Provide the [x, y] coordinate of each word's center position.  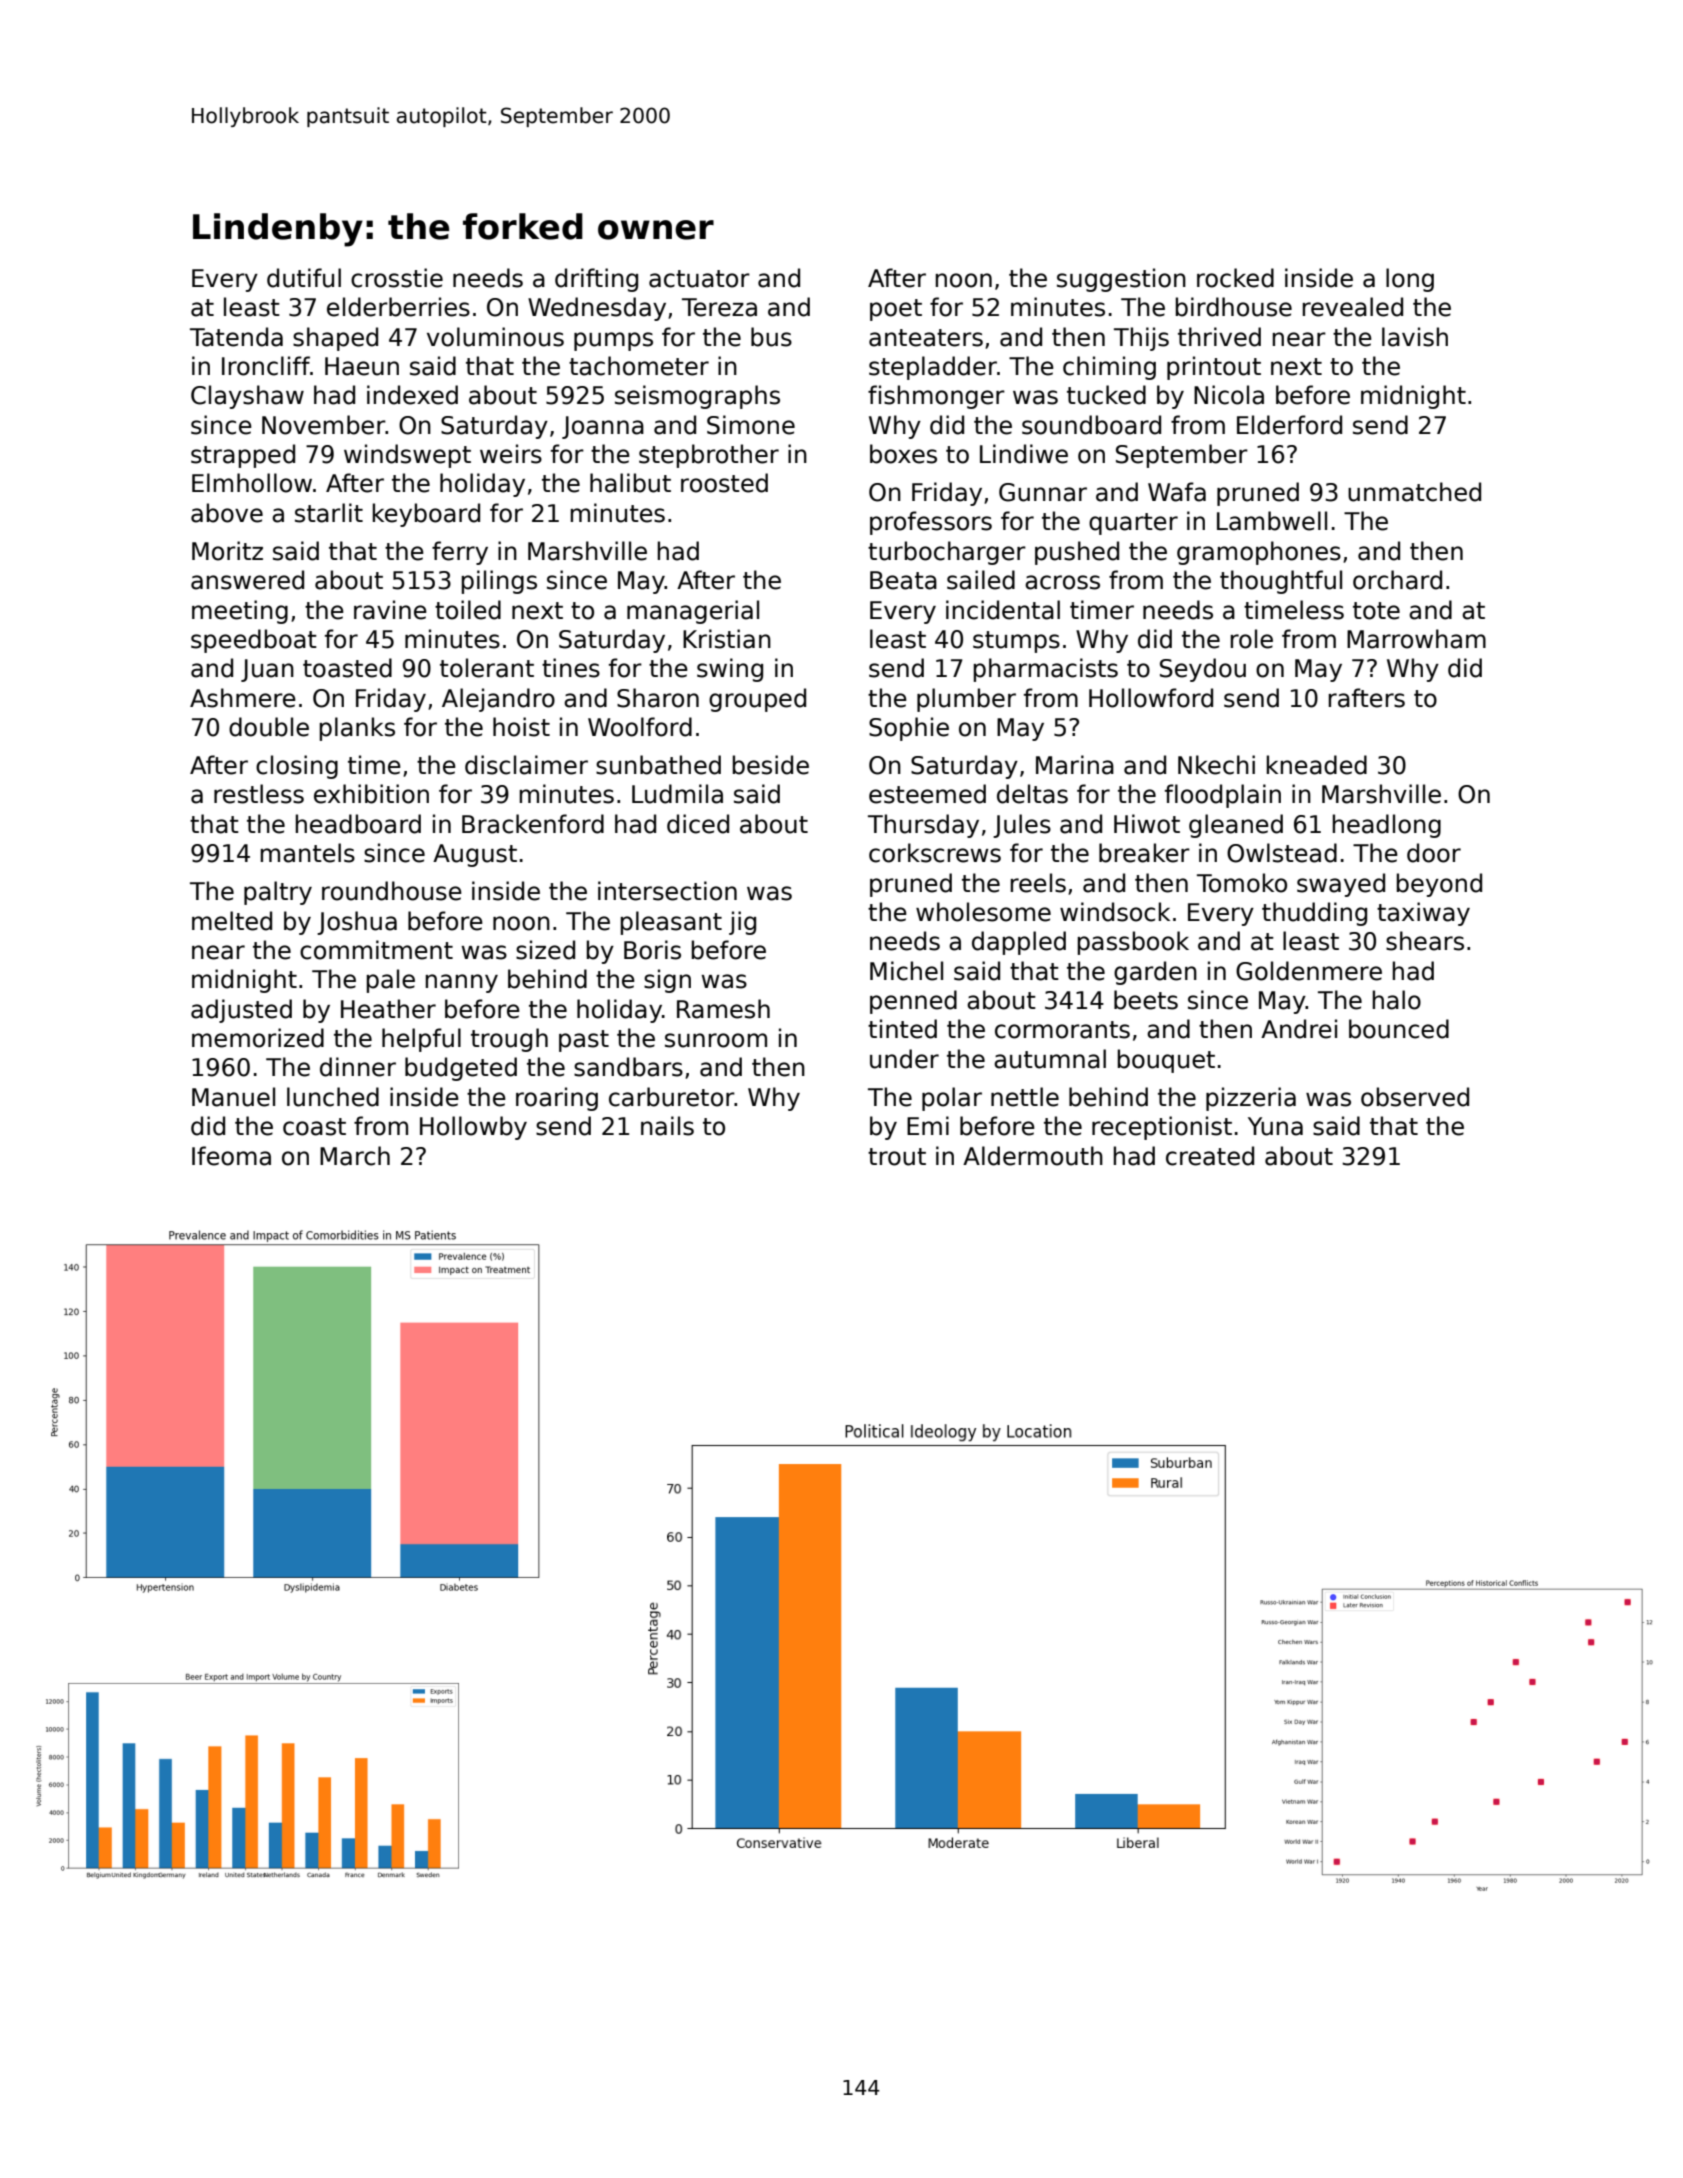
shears [1425, 941]
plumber [966, 700]
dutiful [304, 278]
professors [931, 523]
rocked [1235, 278]
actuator [699, 279]
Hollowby [473, 1128]
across [1062, 582]
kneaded [1317, 765]
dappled [1019, 943]
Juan [267, 670]
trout [897, 1157]
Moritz [227, 551]
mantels [308, 853]
